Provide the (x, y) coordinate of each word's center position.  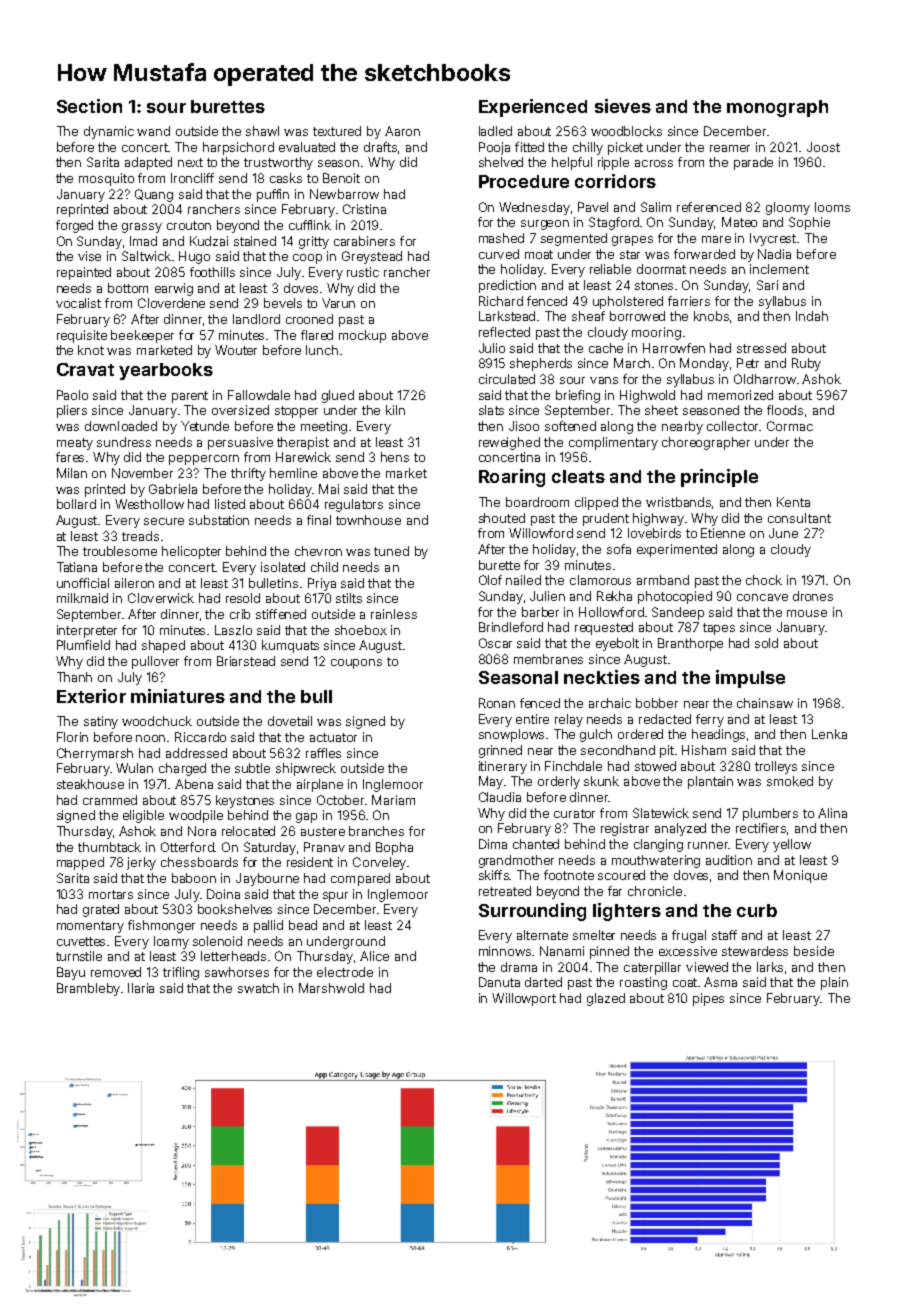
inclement (779, 269)
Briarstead (246, 661)
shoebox (361, 630)
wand (153, 131)
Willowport (524, 999)
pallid (268, 926)
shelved (501, 162)
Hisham (704, 750)
